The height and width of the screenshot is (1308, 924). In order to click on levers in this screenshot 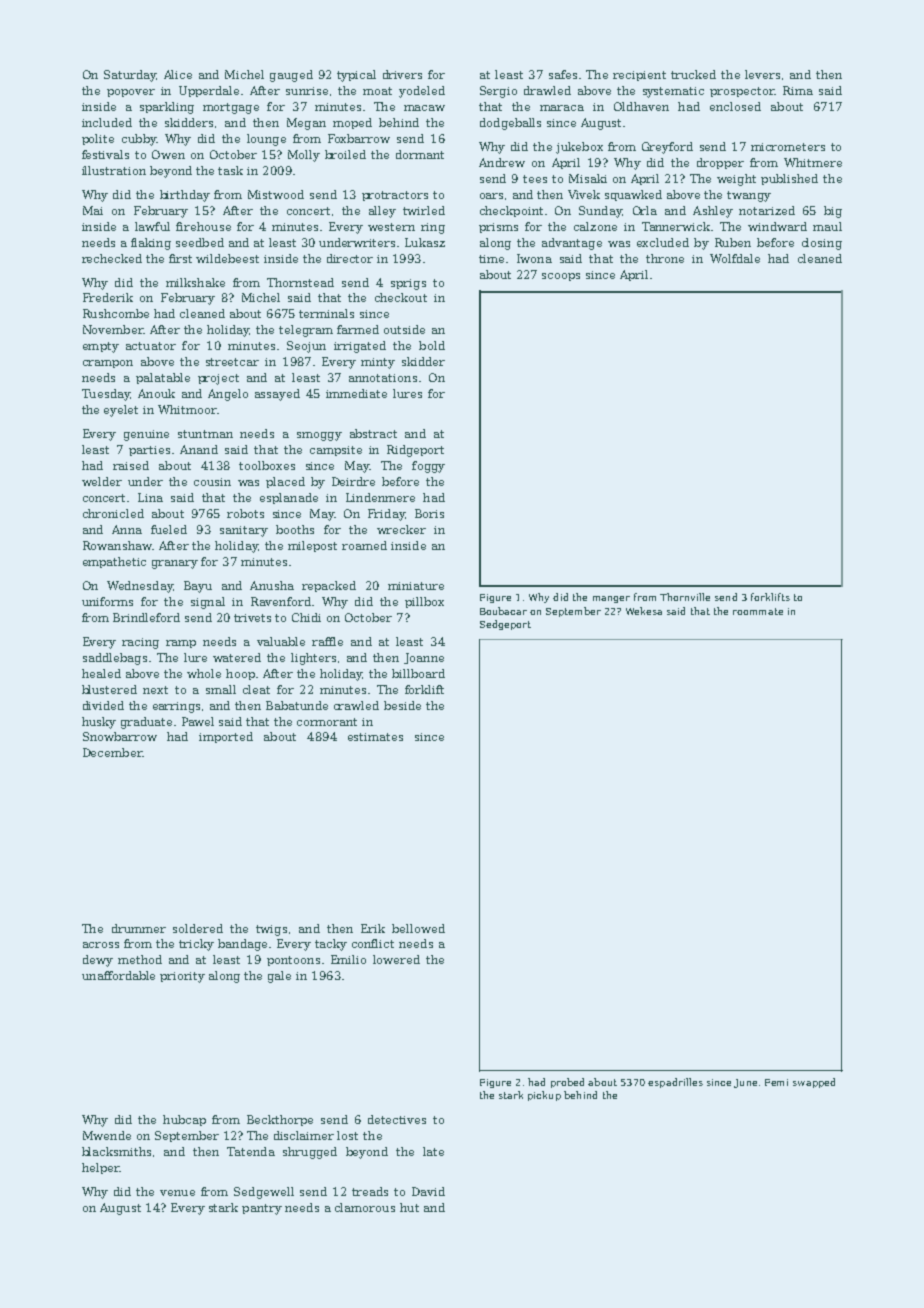, I will do `click(762, 74)`.
